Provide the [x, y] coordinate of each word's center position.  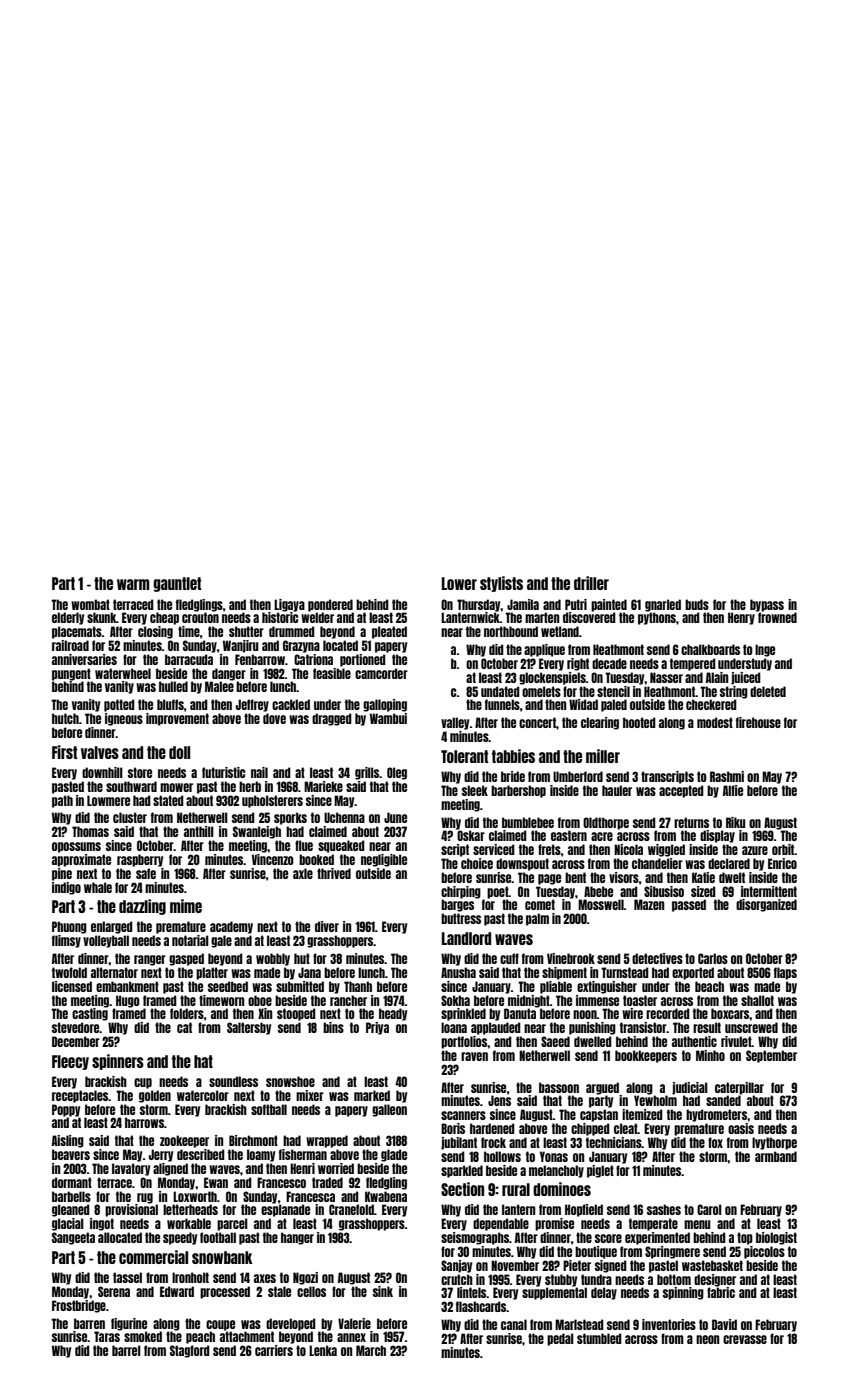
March [371, 1350]
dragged [332, 719]
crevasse [745, 1339]
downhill [102, 772]
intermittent [769, 891]
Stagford [190, 1351]
